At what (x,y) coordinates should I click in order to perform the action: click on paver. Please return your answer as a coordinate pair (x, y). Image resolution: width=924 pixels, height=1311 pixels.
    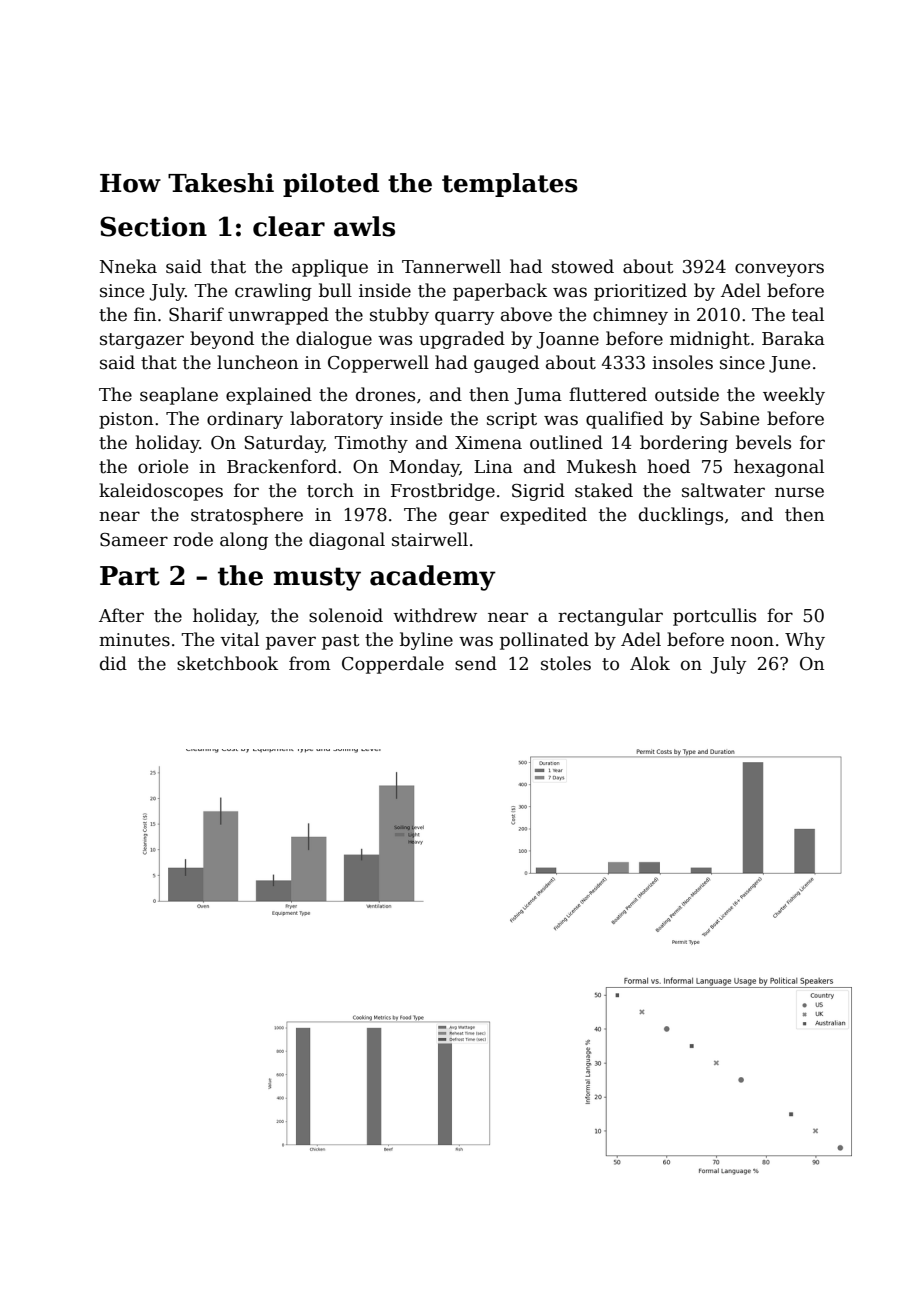
    Looking at the image, I should click on (291, 643).
